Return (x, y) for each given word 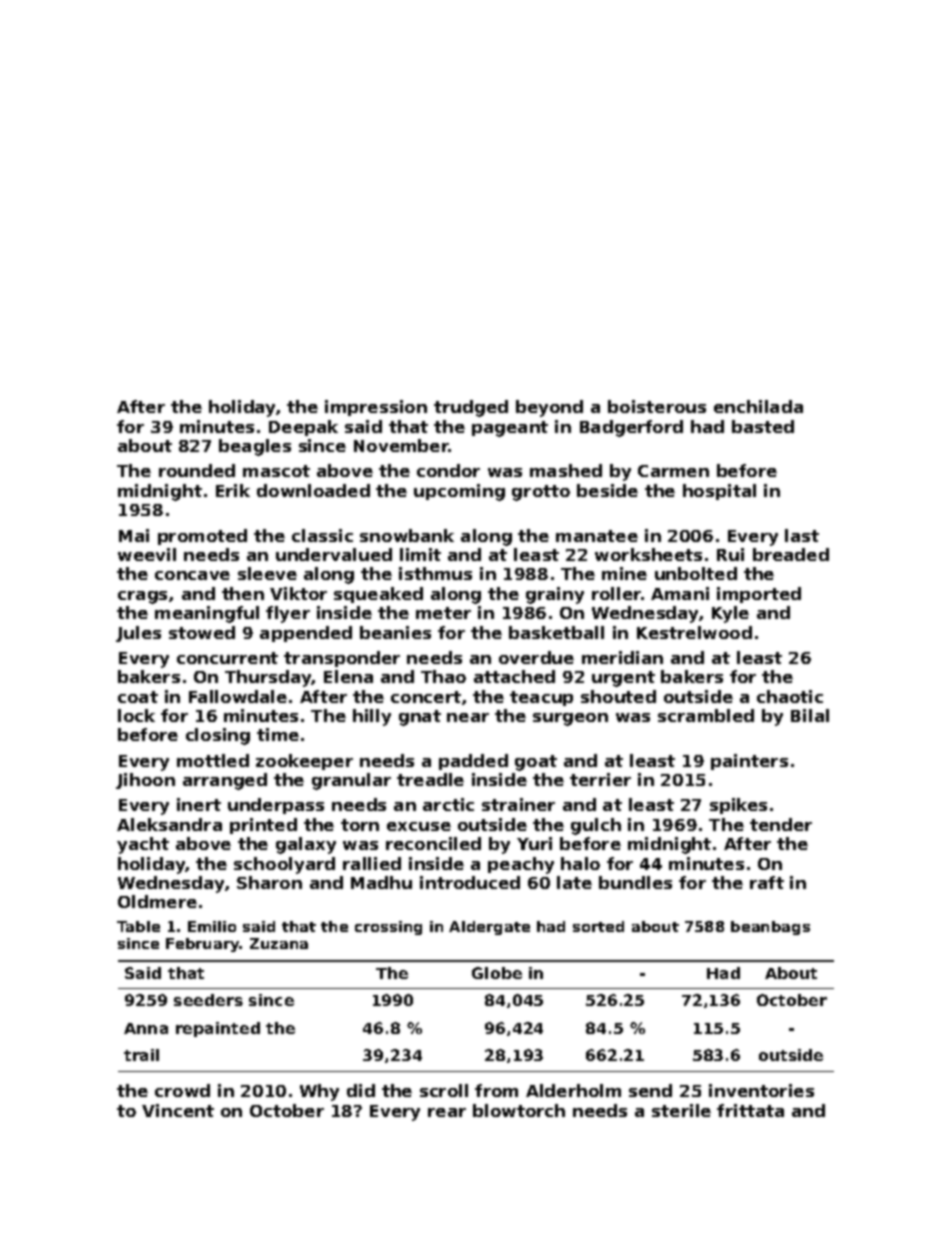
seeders (208, 1000)
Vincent (178, 1110)
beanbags (770, 928)
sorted (598, 926)
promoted (202, 537)
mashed (566, 470)
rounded (197, 470)
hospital (719, 492)
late (574, 882)
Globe (497, 973)
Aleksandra (169, 824)
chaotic (790, 696)
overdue (536, 657)
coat (138, 697)
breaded (791, 554)
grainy (555, 595)
